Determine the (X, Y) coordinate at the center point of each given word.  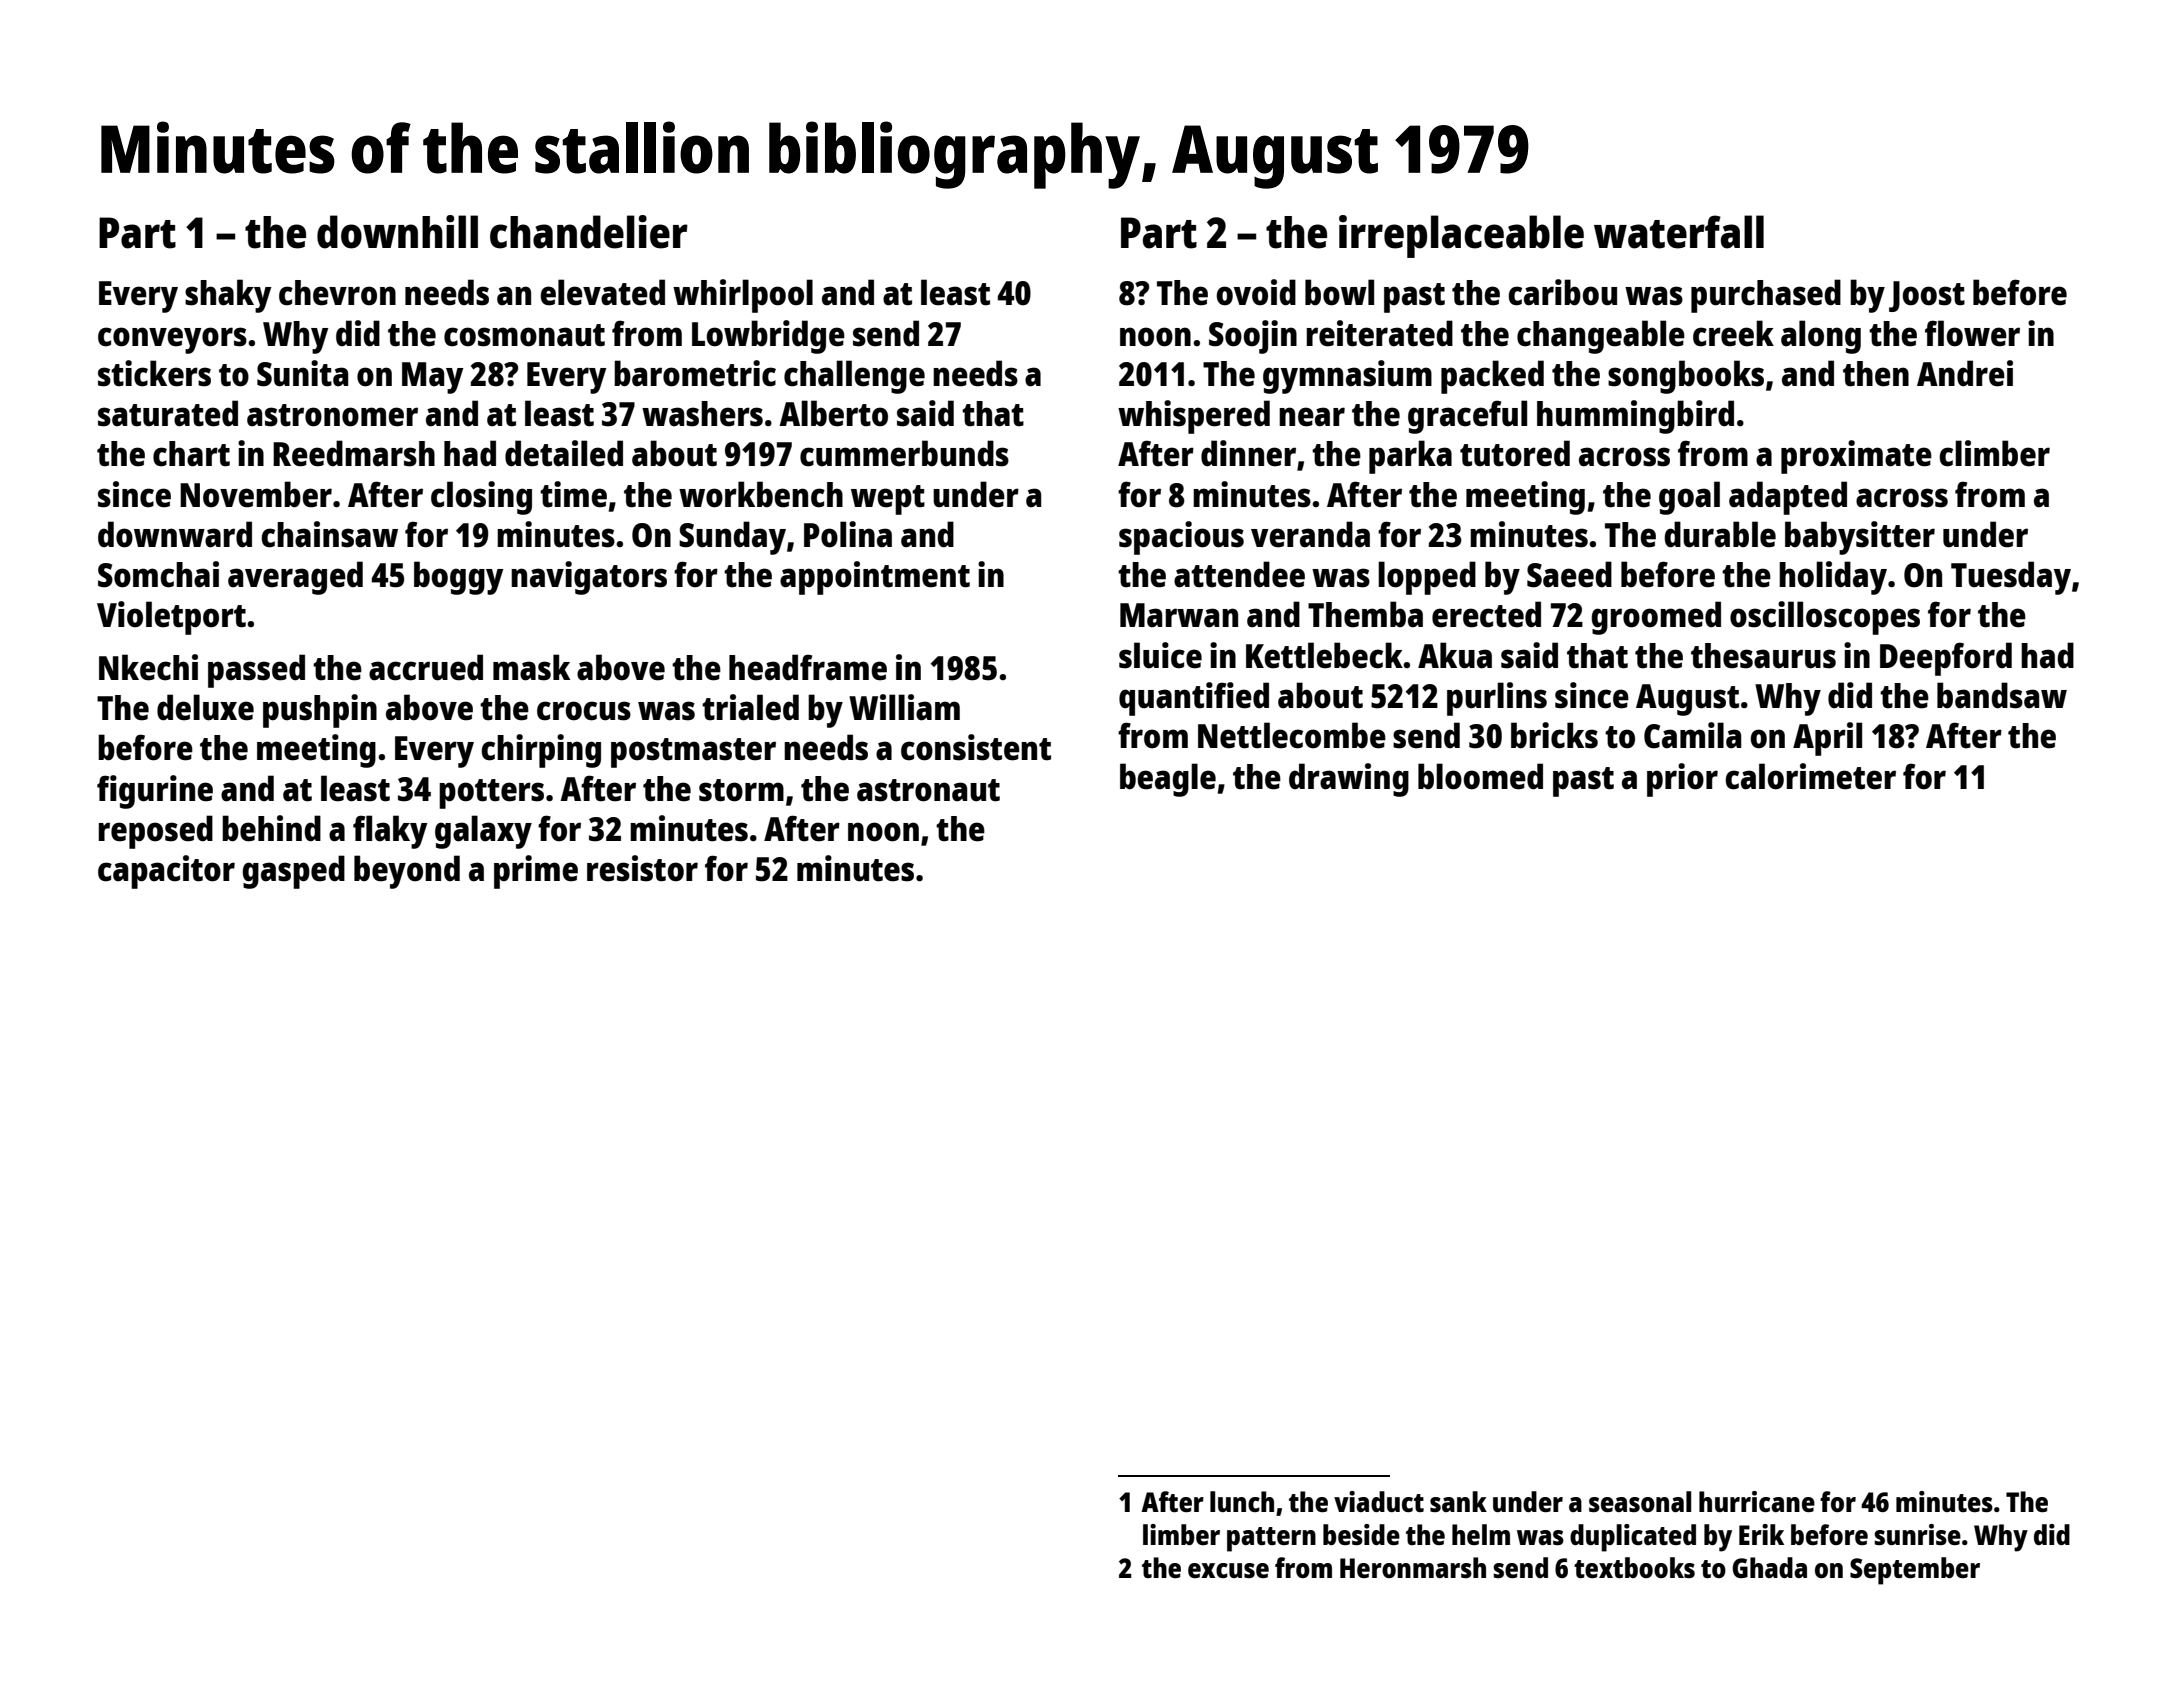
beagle (1168, 780)
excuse (1228, 1570)
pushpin (320, 711)
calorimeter (1810, 776)
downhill (397, 232)
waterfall (1679, 232)
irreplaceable (1461, 236)
